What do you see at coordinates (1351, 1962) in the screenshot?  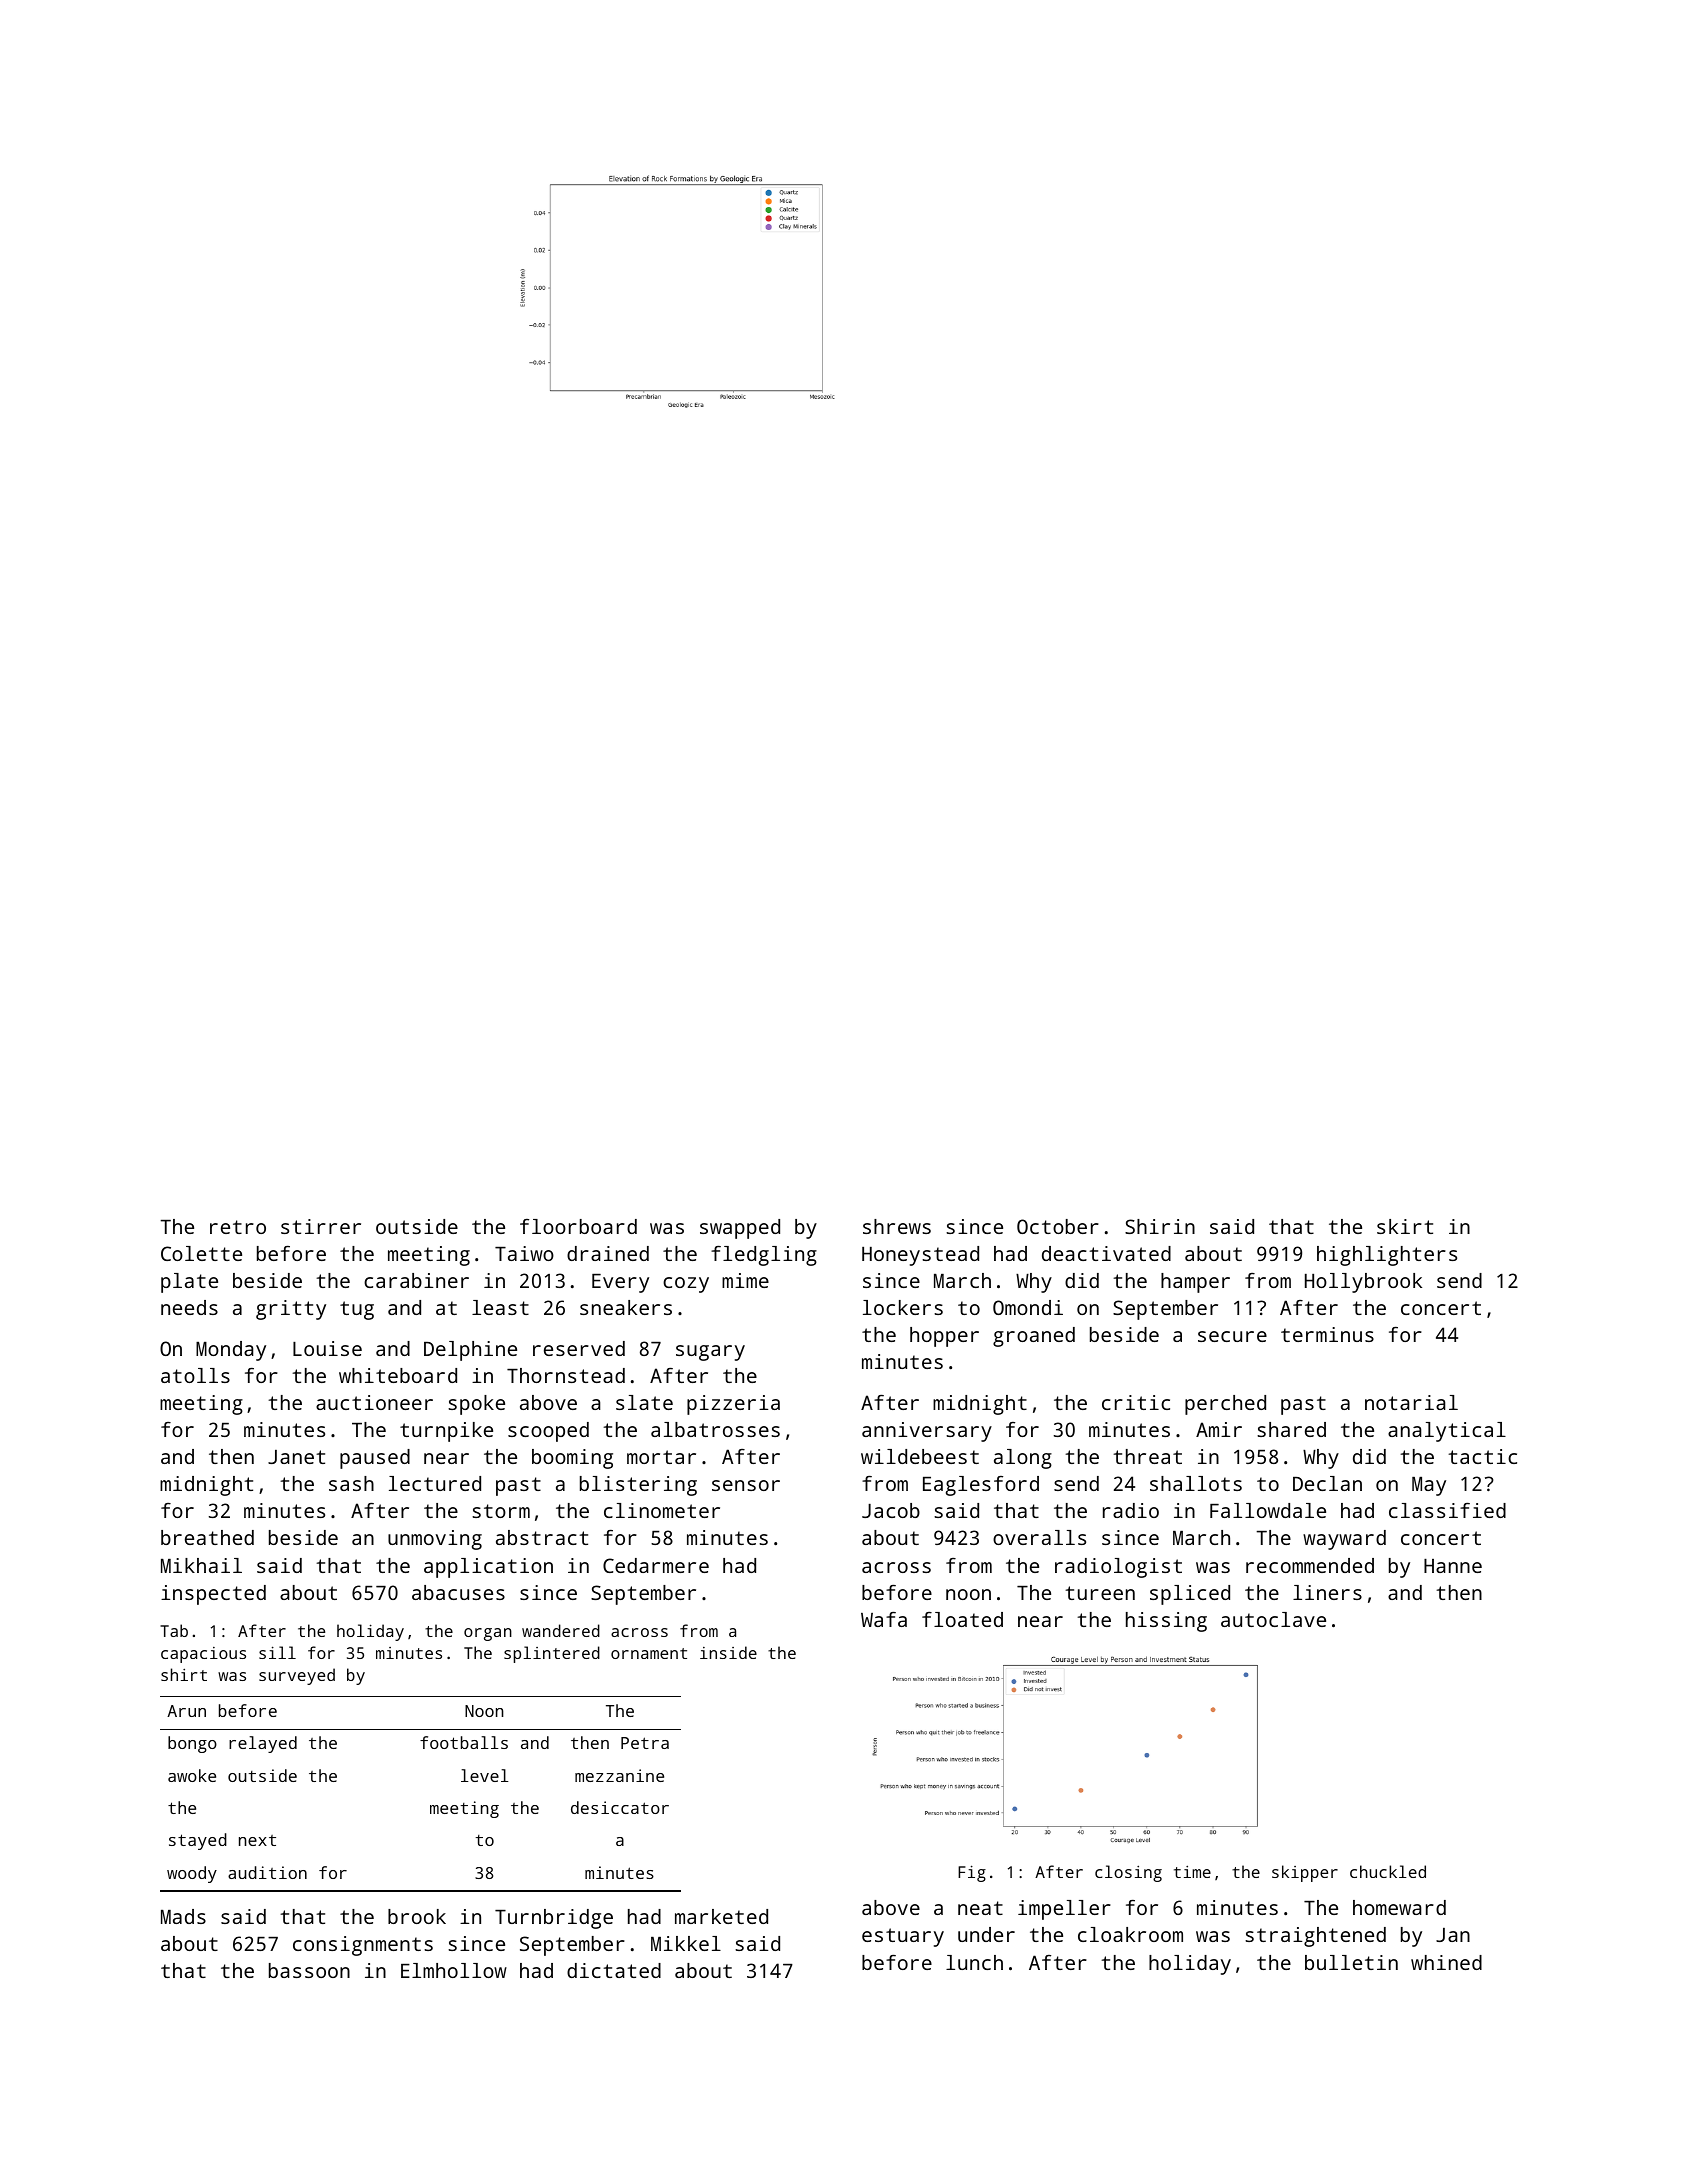 I see `bulletin` at bounding box center [1351, 1962].
